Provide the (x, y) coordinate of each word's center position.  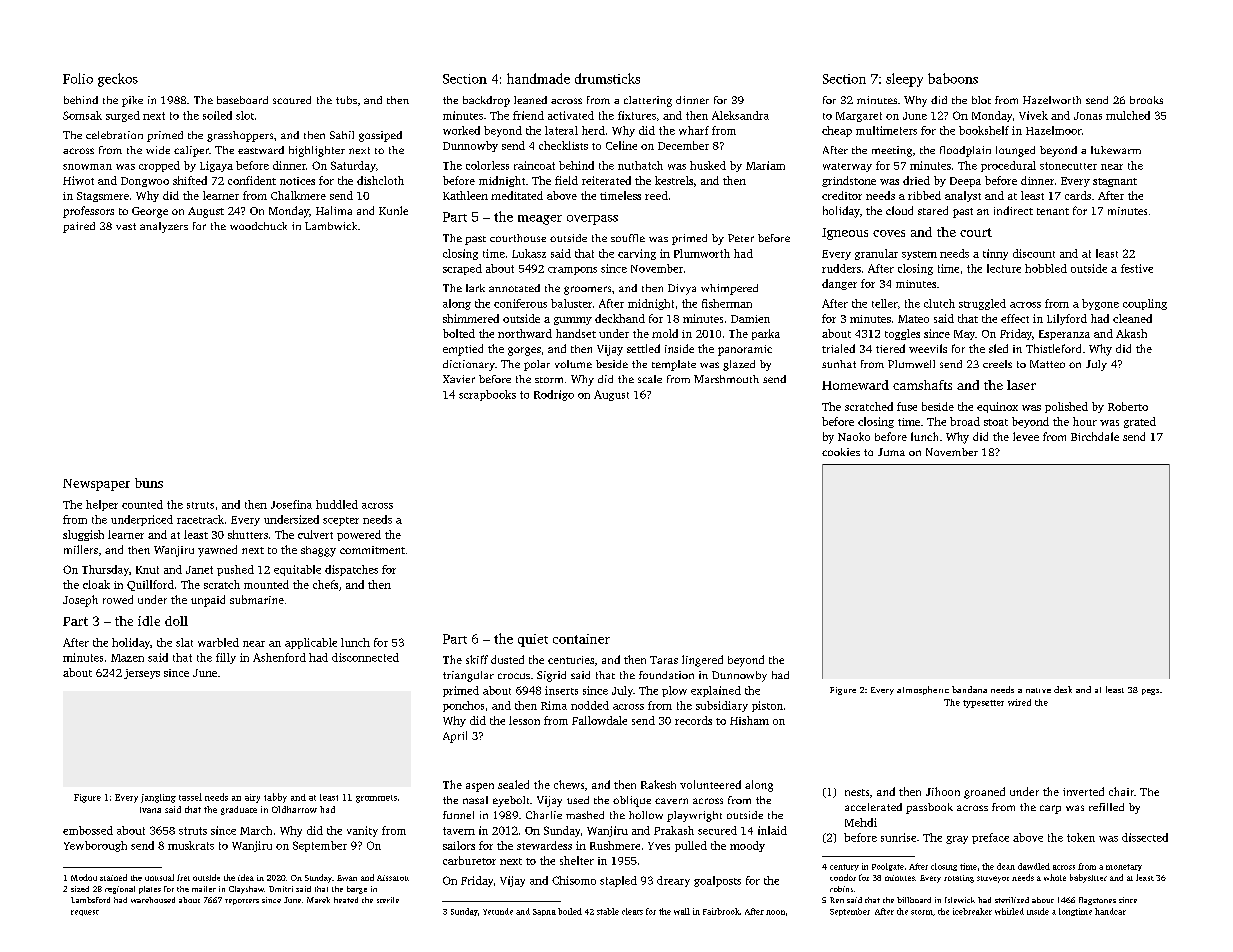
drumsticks (607, 78)
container (581, 639)
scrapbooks (487, 395)
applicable (311, 643)
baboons (953, 78)
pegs (1150, 692)
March (256, 830)
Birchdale (1095, 436)
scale (650, 379)
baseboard (242, 100)
